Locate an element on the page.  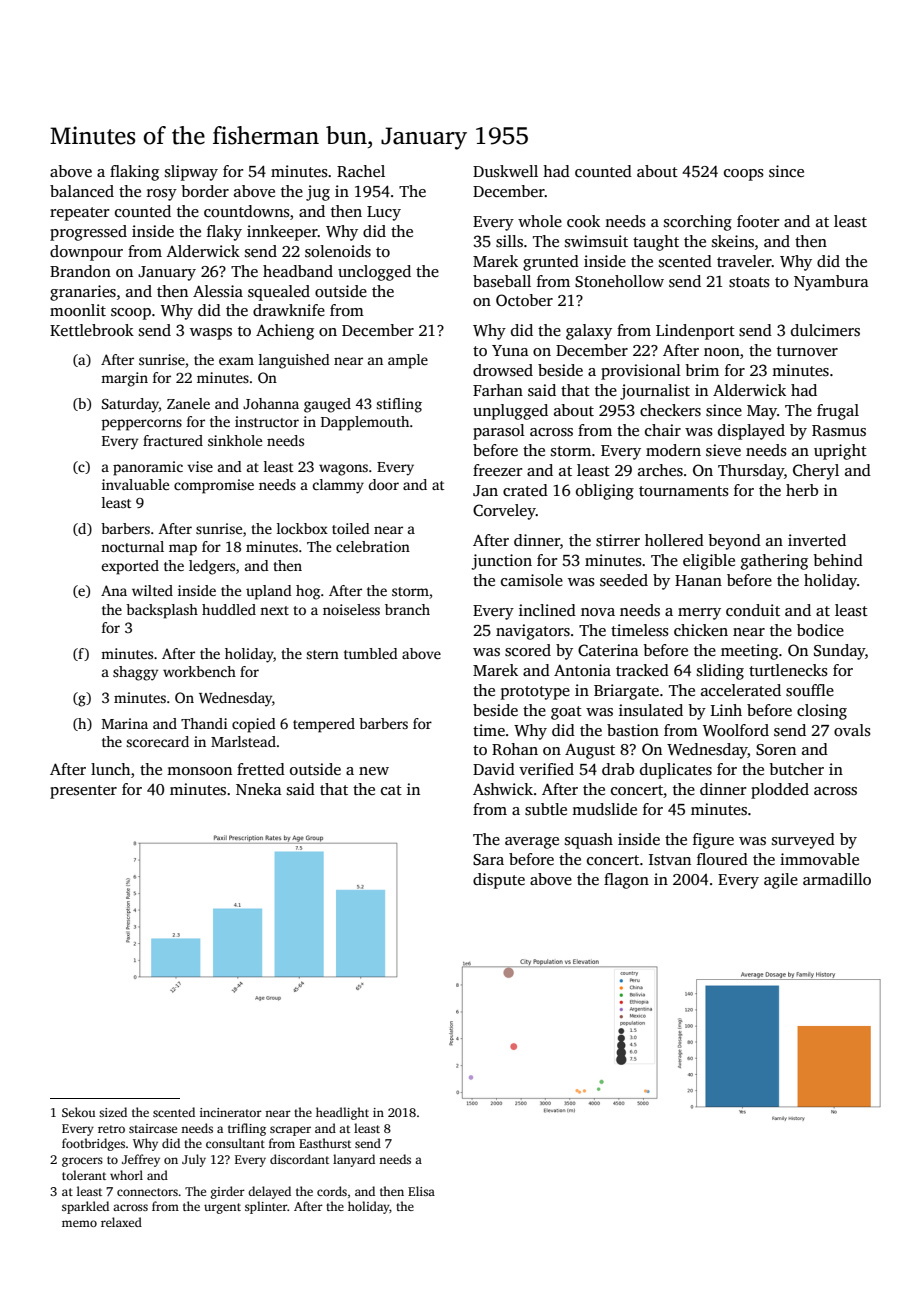
headlight is located at coordinates (342, 1113).
